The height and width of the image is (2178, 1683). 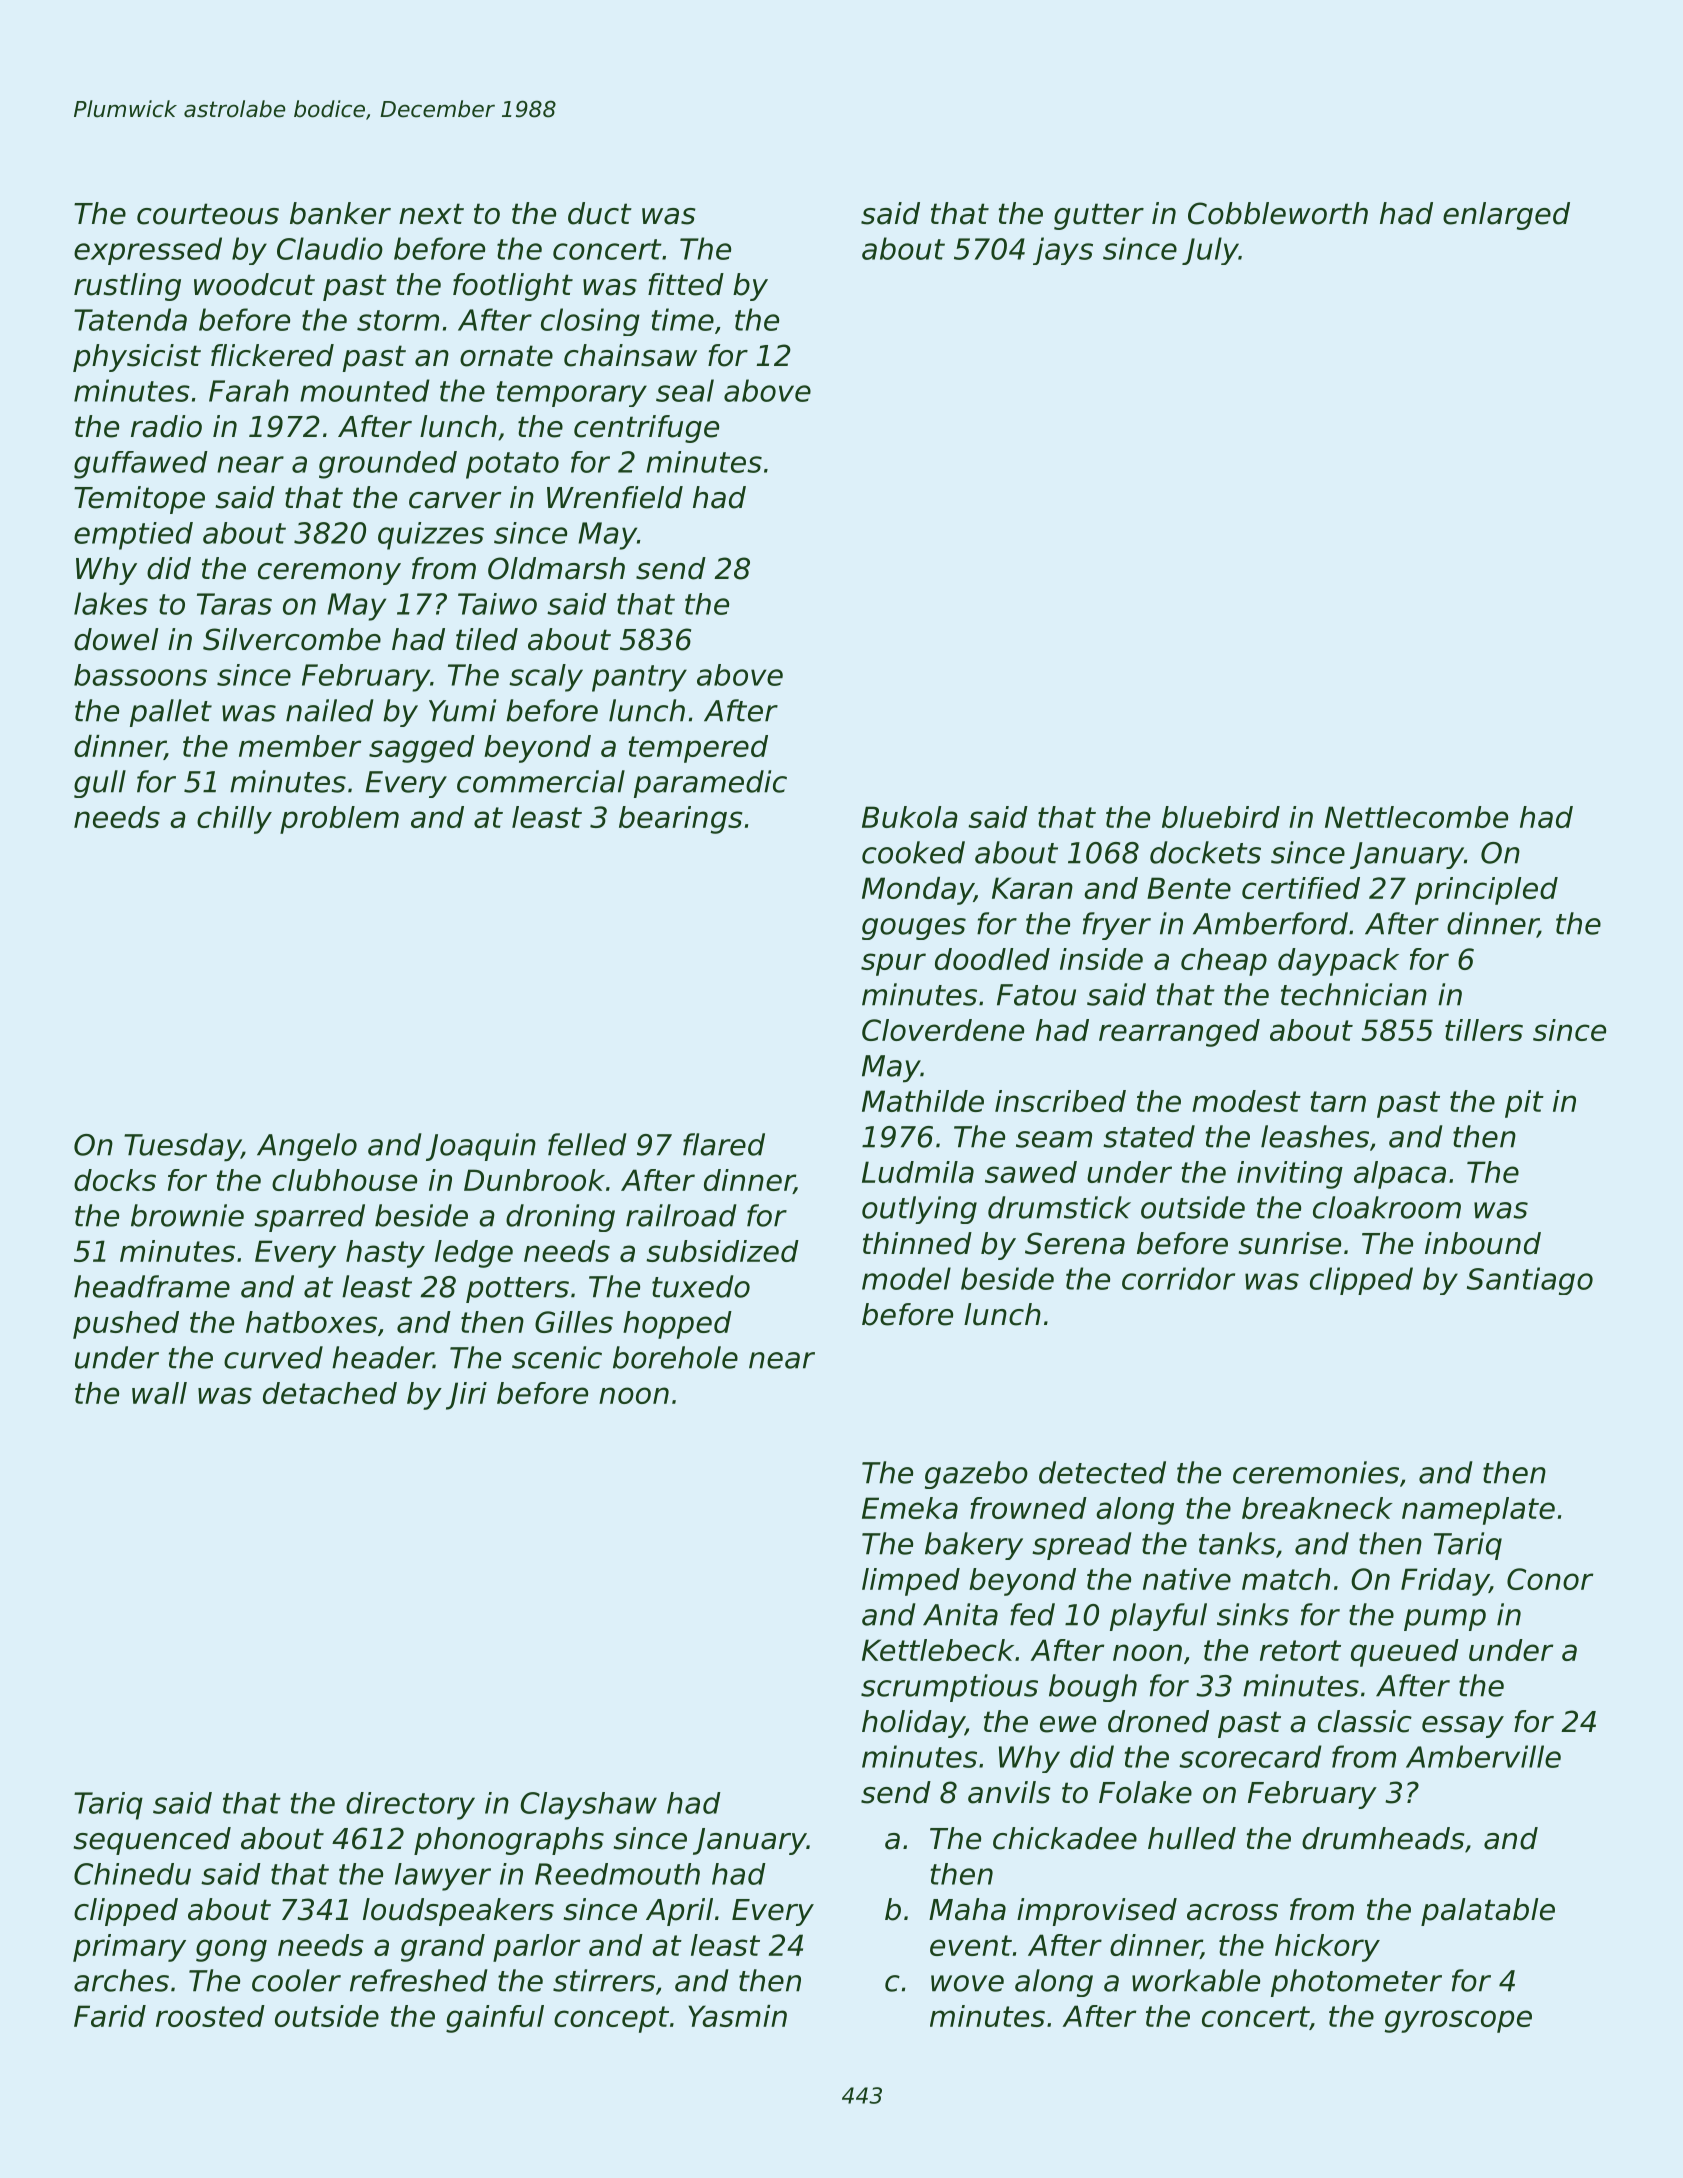 What do you see at coordinates (1478, 1511) in the image?
I see `nameplate` at bounding box center [1478, 1511].
